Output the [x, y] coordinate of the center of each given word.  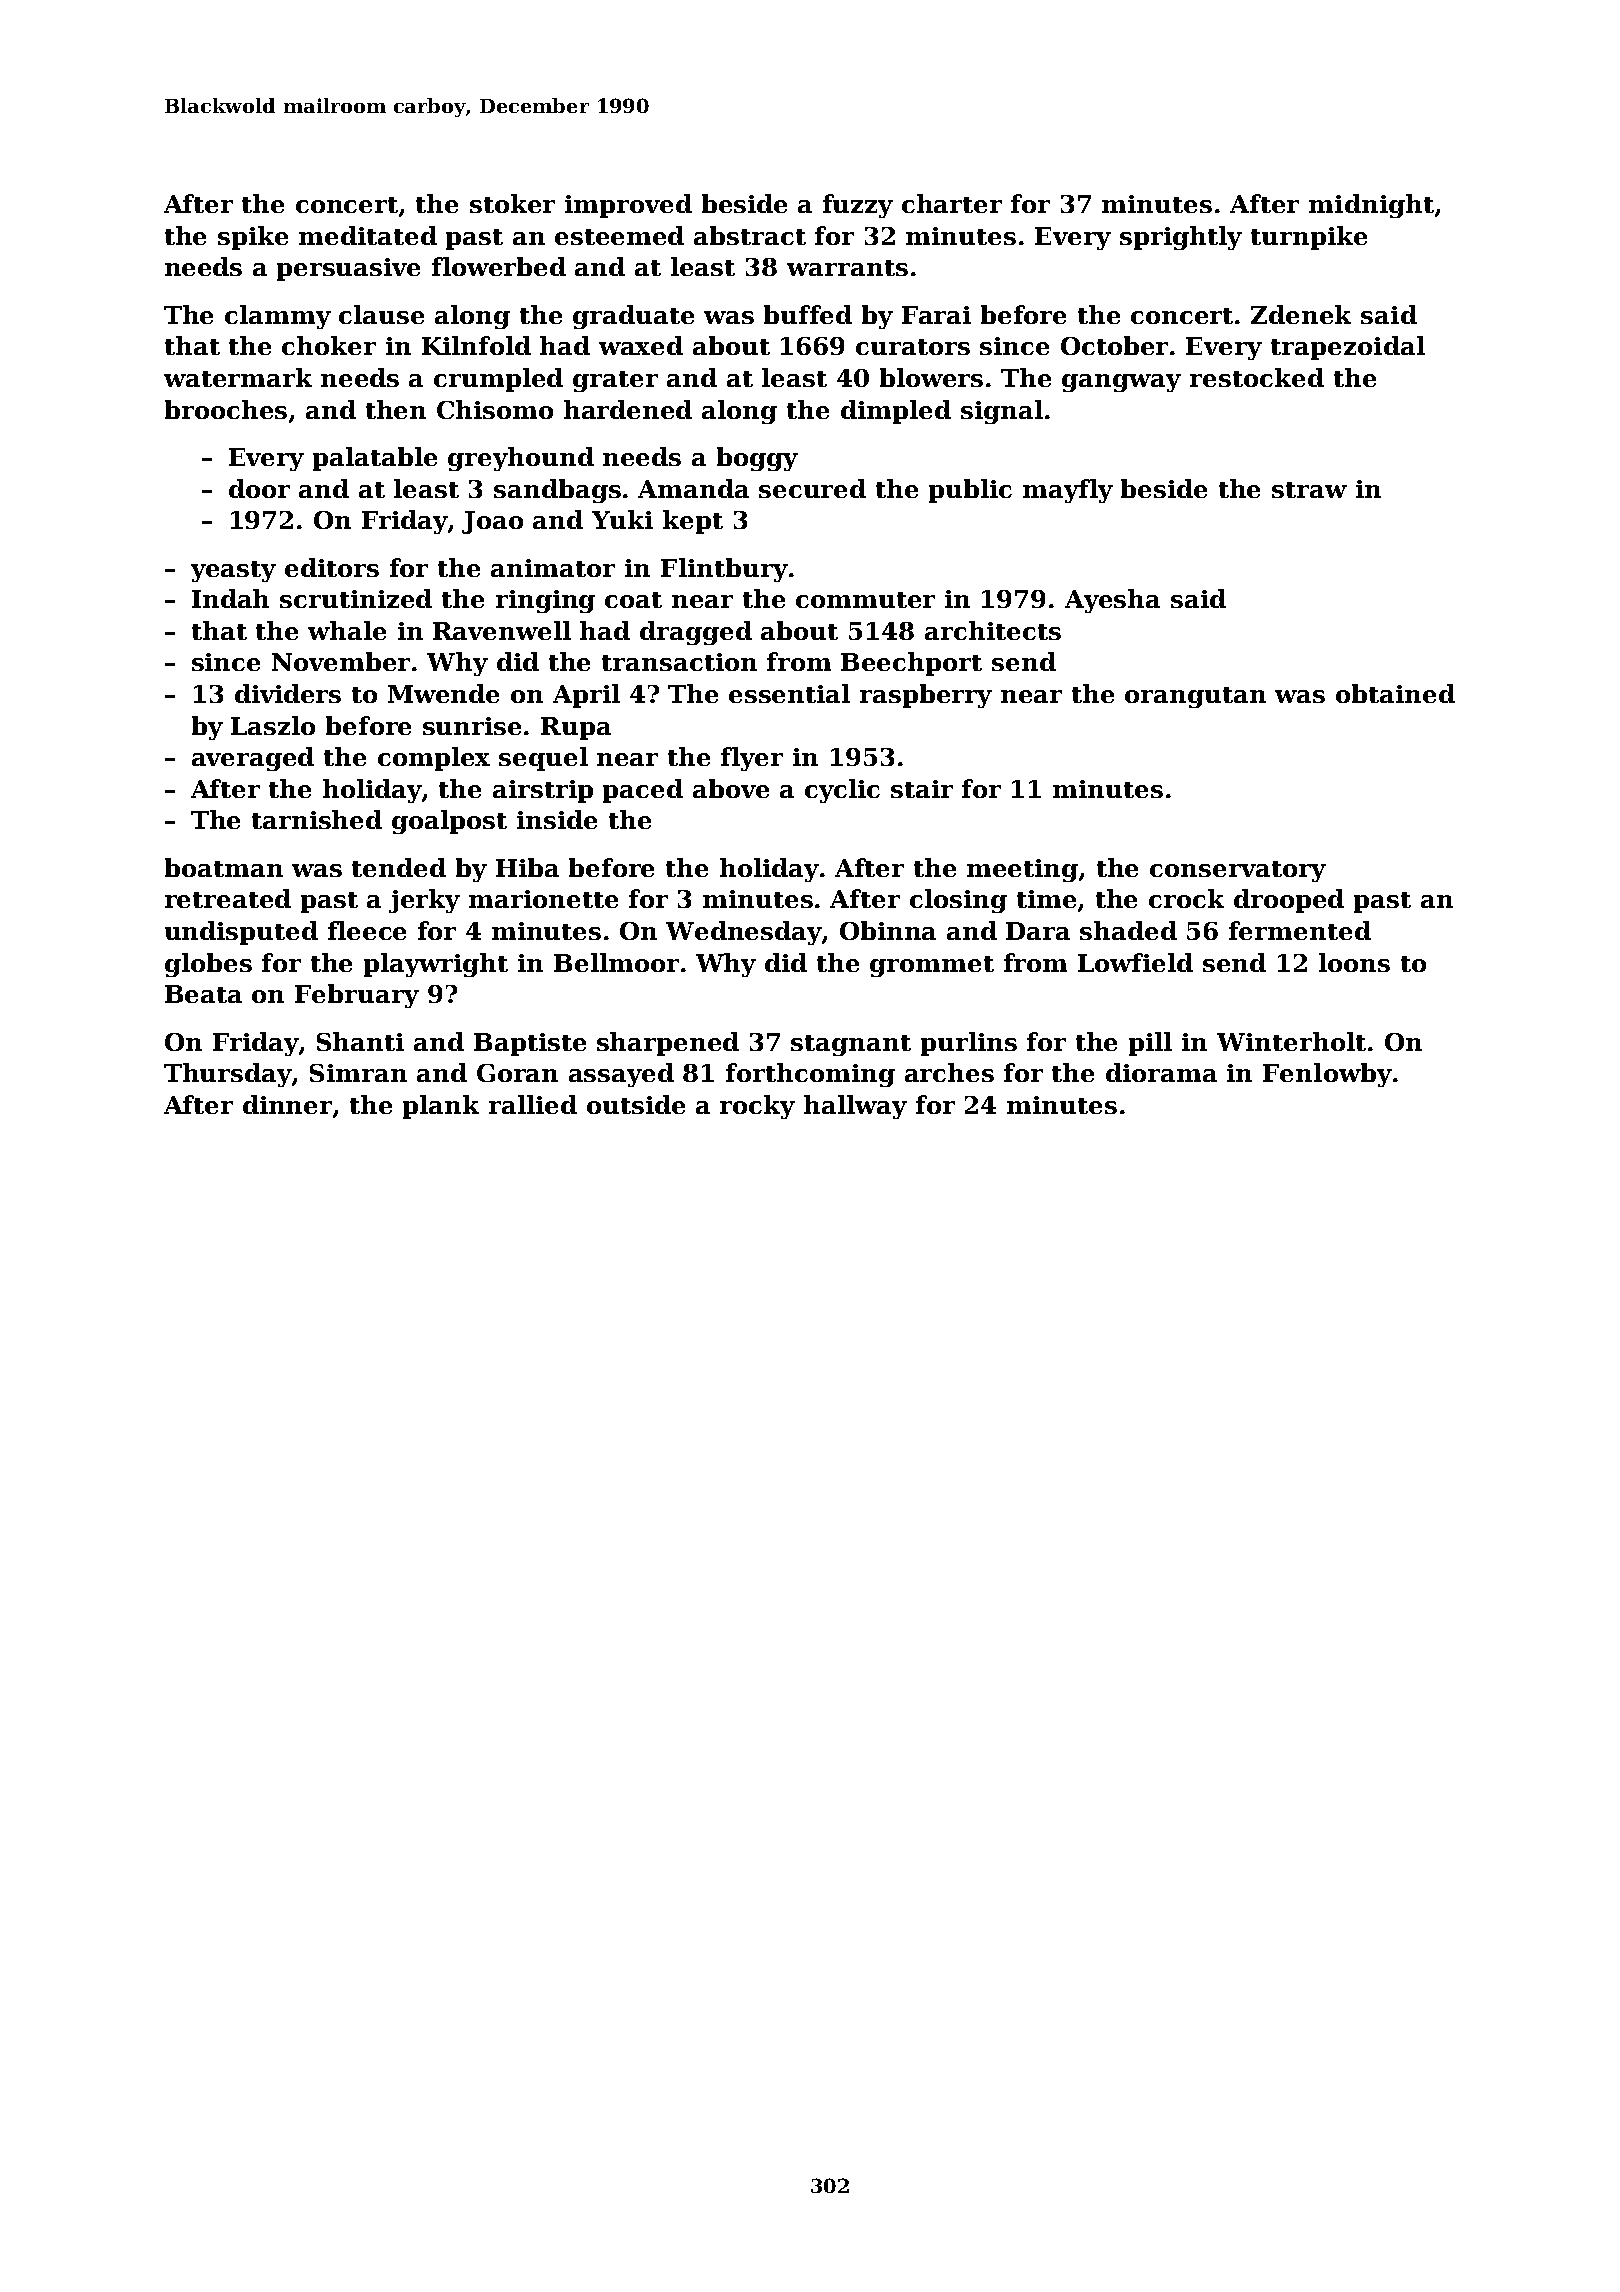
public [970, 491]
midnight [1371, 206]
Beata [203, 994]
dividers [288, 693]
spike [253, 238]
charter [952, 203]
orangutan [1195, 697]
